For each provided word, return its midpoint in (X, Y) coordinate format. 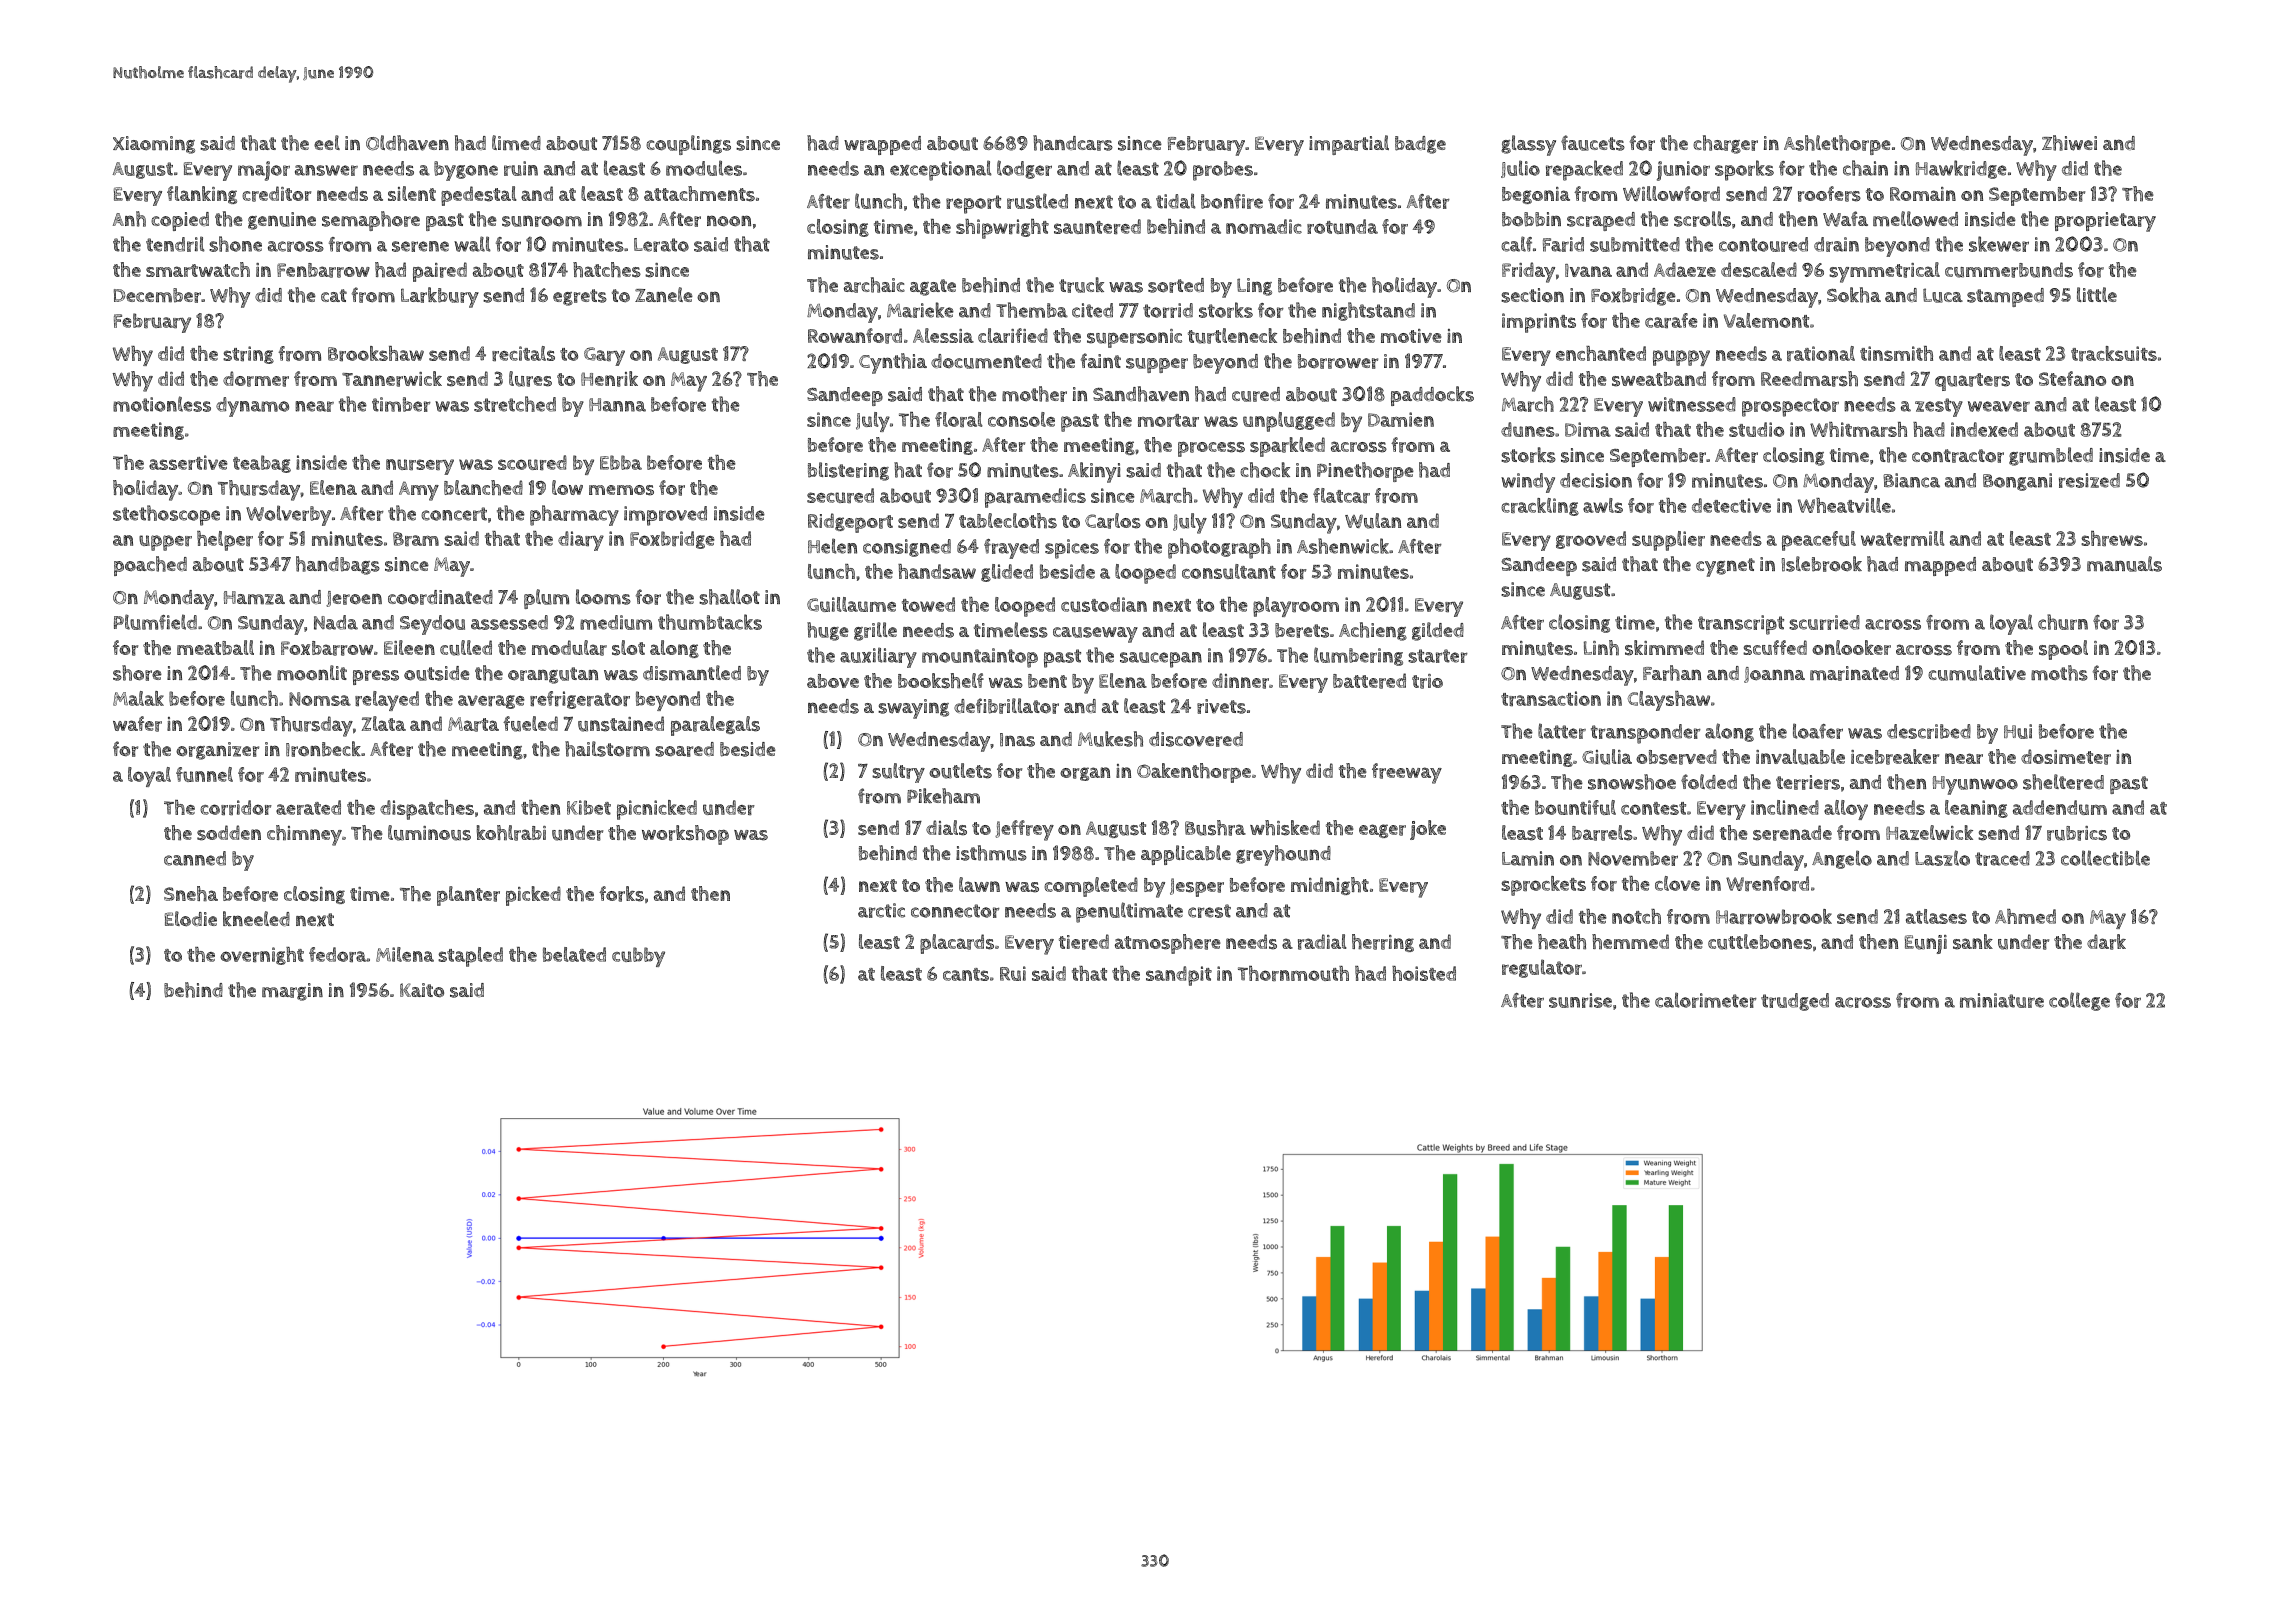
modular (569, 648)
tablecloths (1008, 521)
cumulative (1977, 673)
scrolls (1702, 219)
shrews (2112, 538)
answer (326, 170)
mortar (1168, 420)
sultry (898, 773)
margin (292, 992)
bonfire (1232, 201)
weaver (1999, 406)
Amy (419, 491)
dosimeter (2066, 757)
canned (195, 858)
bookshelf (941, 681)
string (248, 355)
